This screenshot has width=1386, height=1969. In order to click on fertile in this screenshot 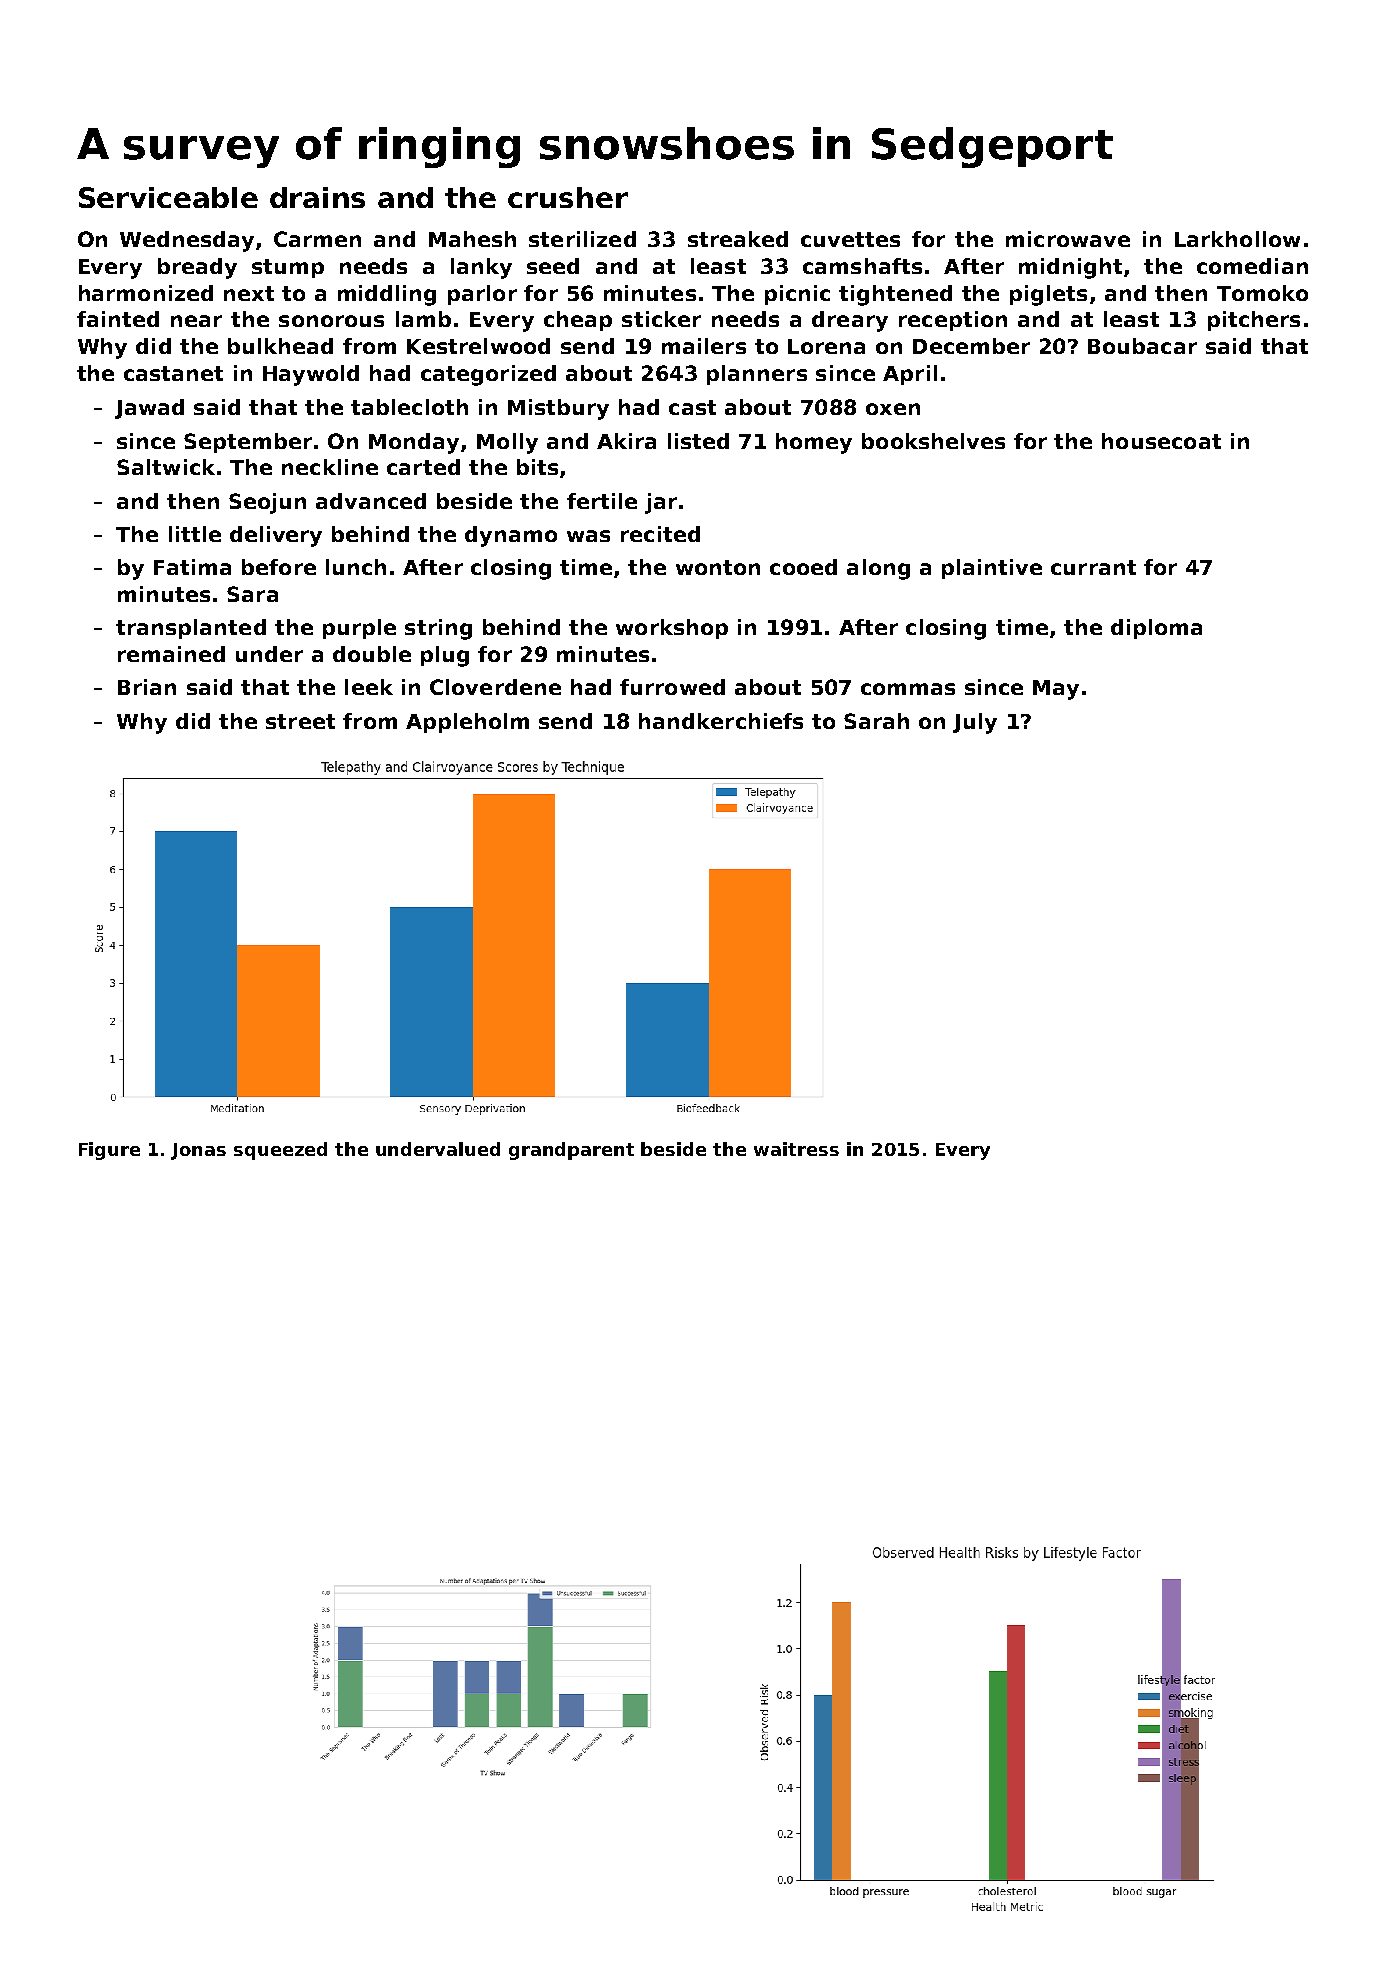, I will do `click(602, 501)`.
